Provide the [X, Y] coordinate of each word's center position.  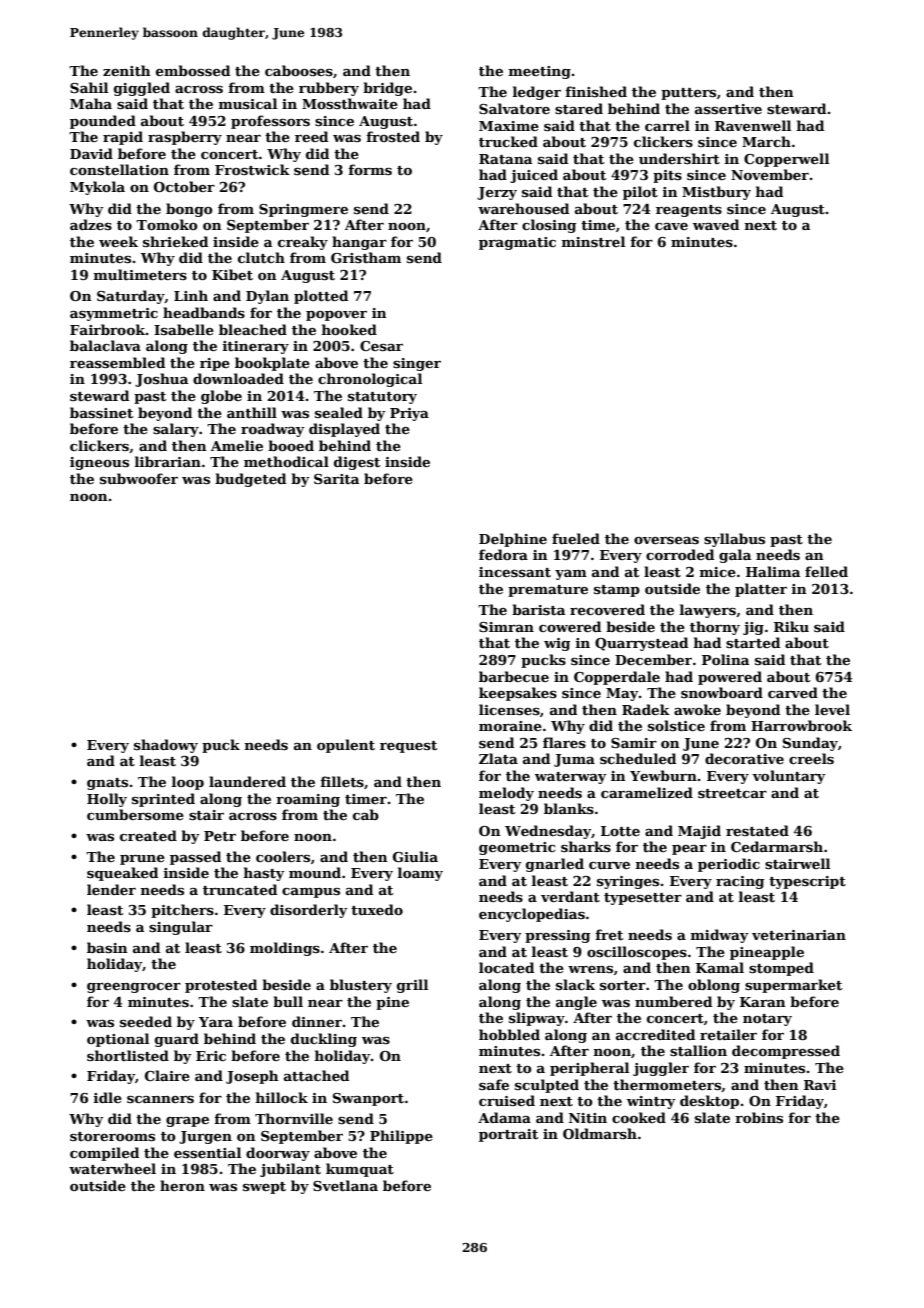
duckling [324, 1040]
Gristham [366, 257]
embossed [193, 70]
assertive [728, 109]
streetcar [732, 793]
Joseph [252, 1077]
